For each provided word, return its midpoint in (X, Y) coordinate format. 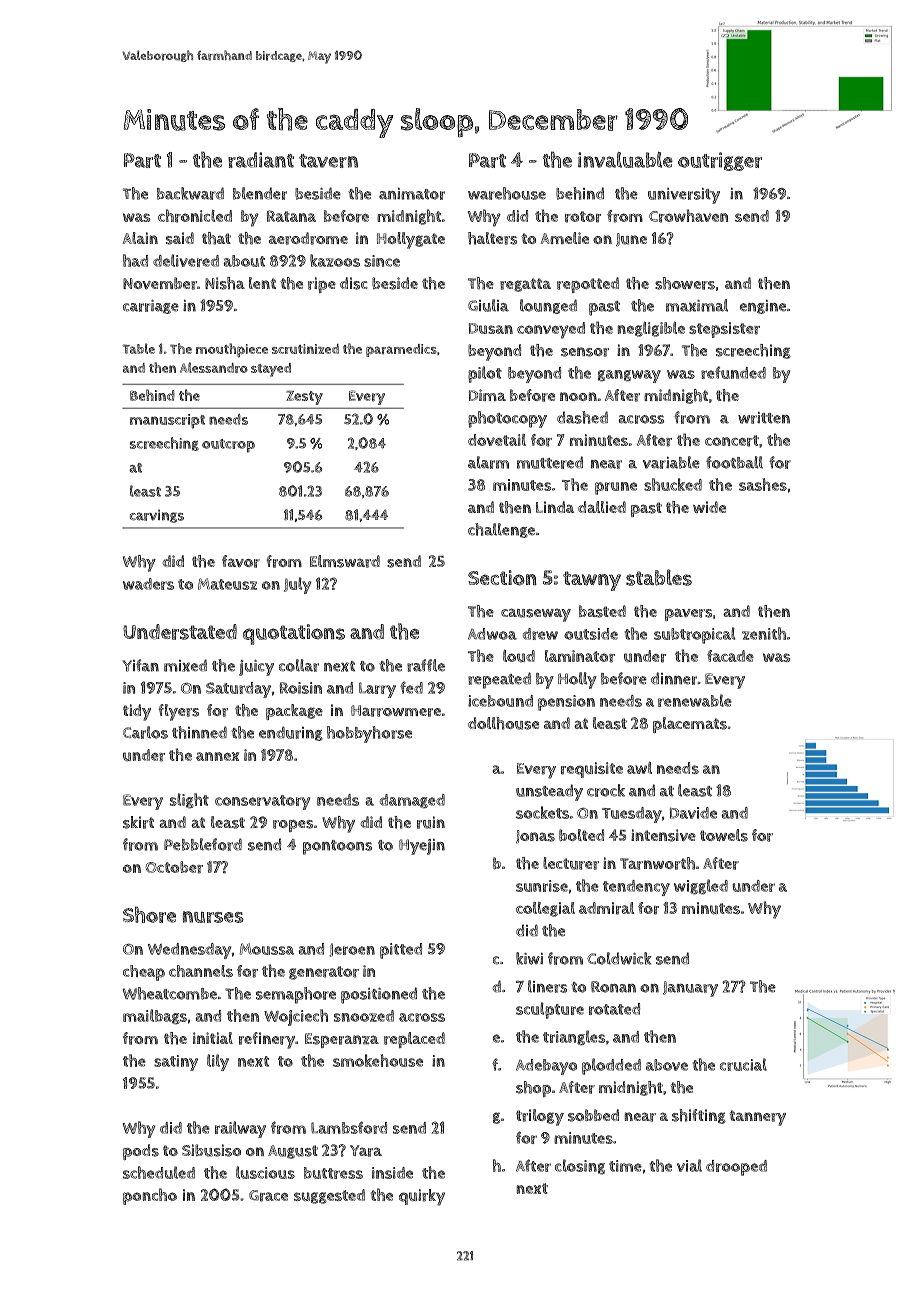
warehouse (507, 193)
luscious (265, 1172)
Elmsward (345, 561)
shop (533, 1089)
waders (148, 584)
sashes (763, 484)
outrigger (720, 161)
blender (260, 193)
